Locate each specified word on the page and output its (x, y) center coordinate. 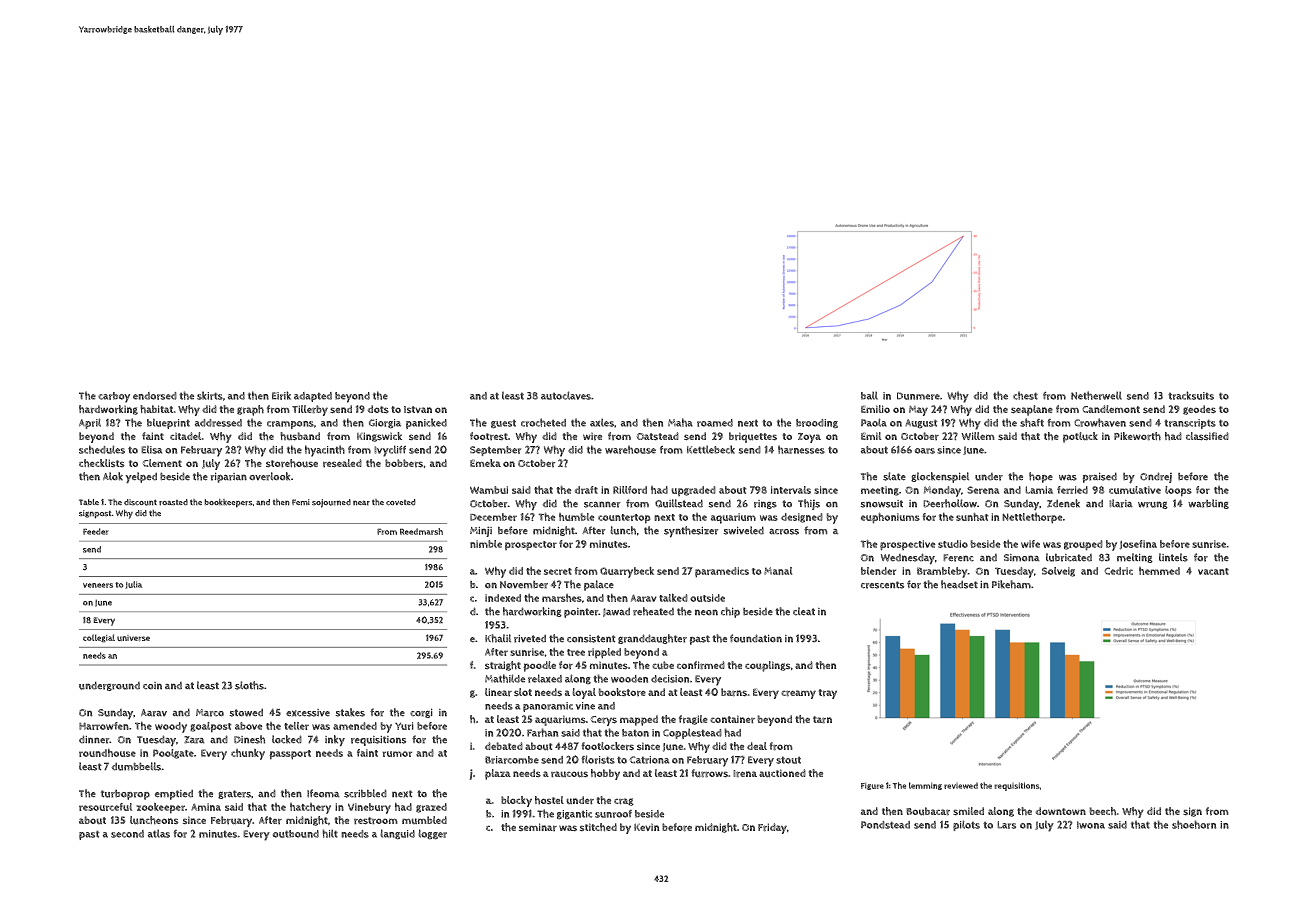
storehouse (292, 463)
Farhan (542, 732)
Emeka (485, 463)
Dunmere (918, 396)
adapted (313, 397)
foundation (756, 638)
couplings (768, 666)
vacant (1213, 571)
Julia (133, 585)
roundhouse (107, 752)
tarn (822, 720)
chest (1025, 395)
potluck (1080, 437)
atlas (159, 833)
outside (707, 598)
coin (152, 686)
